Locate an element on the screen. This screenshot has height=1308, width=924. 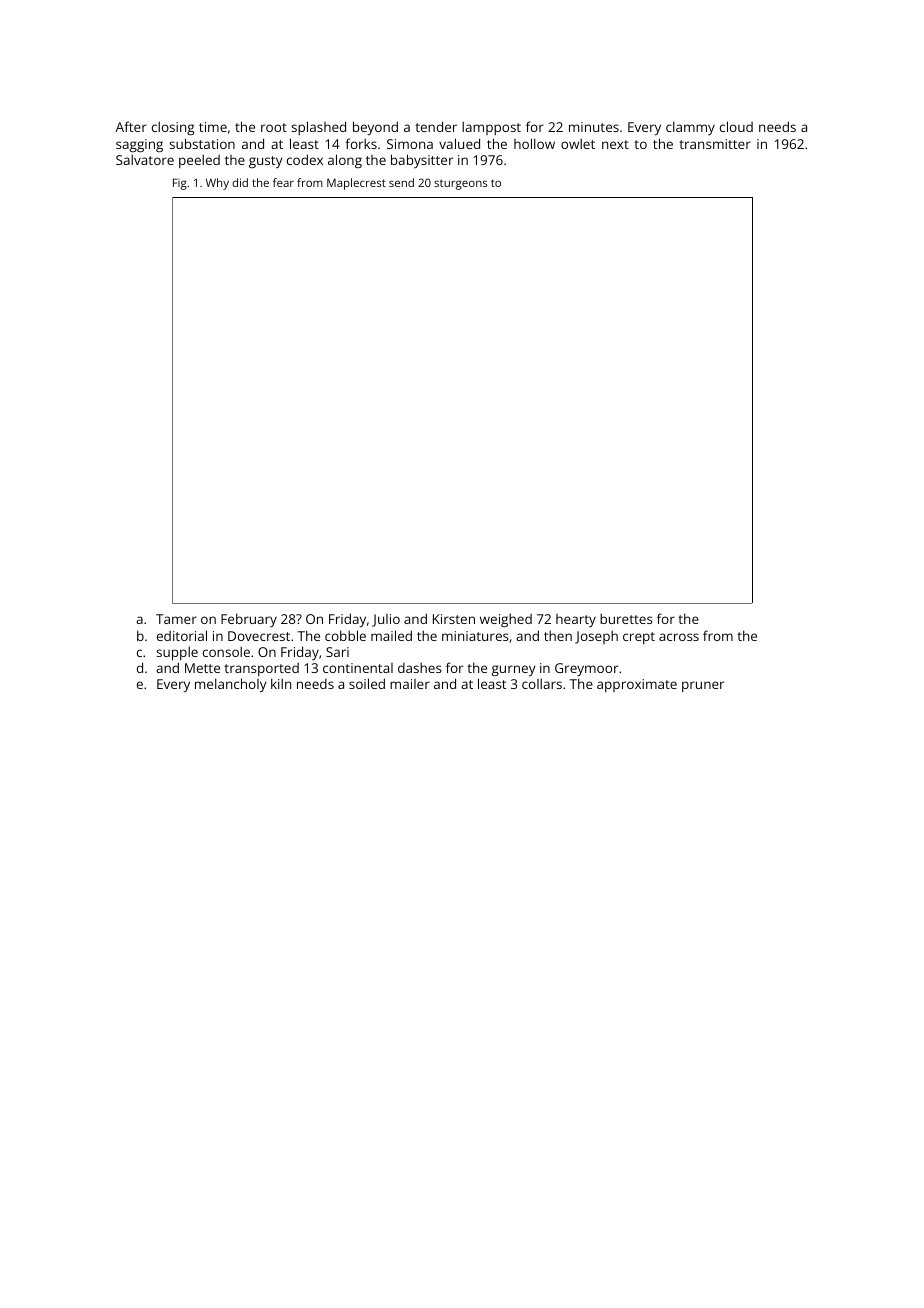
cloud is located at coordinates (736, 126).
